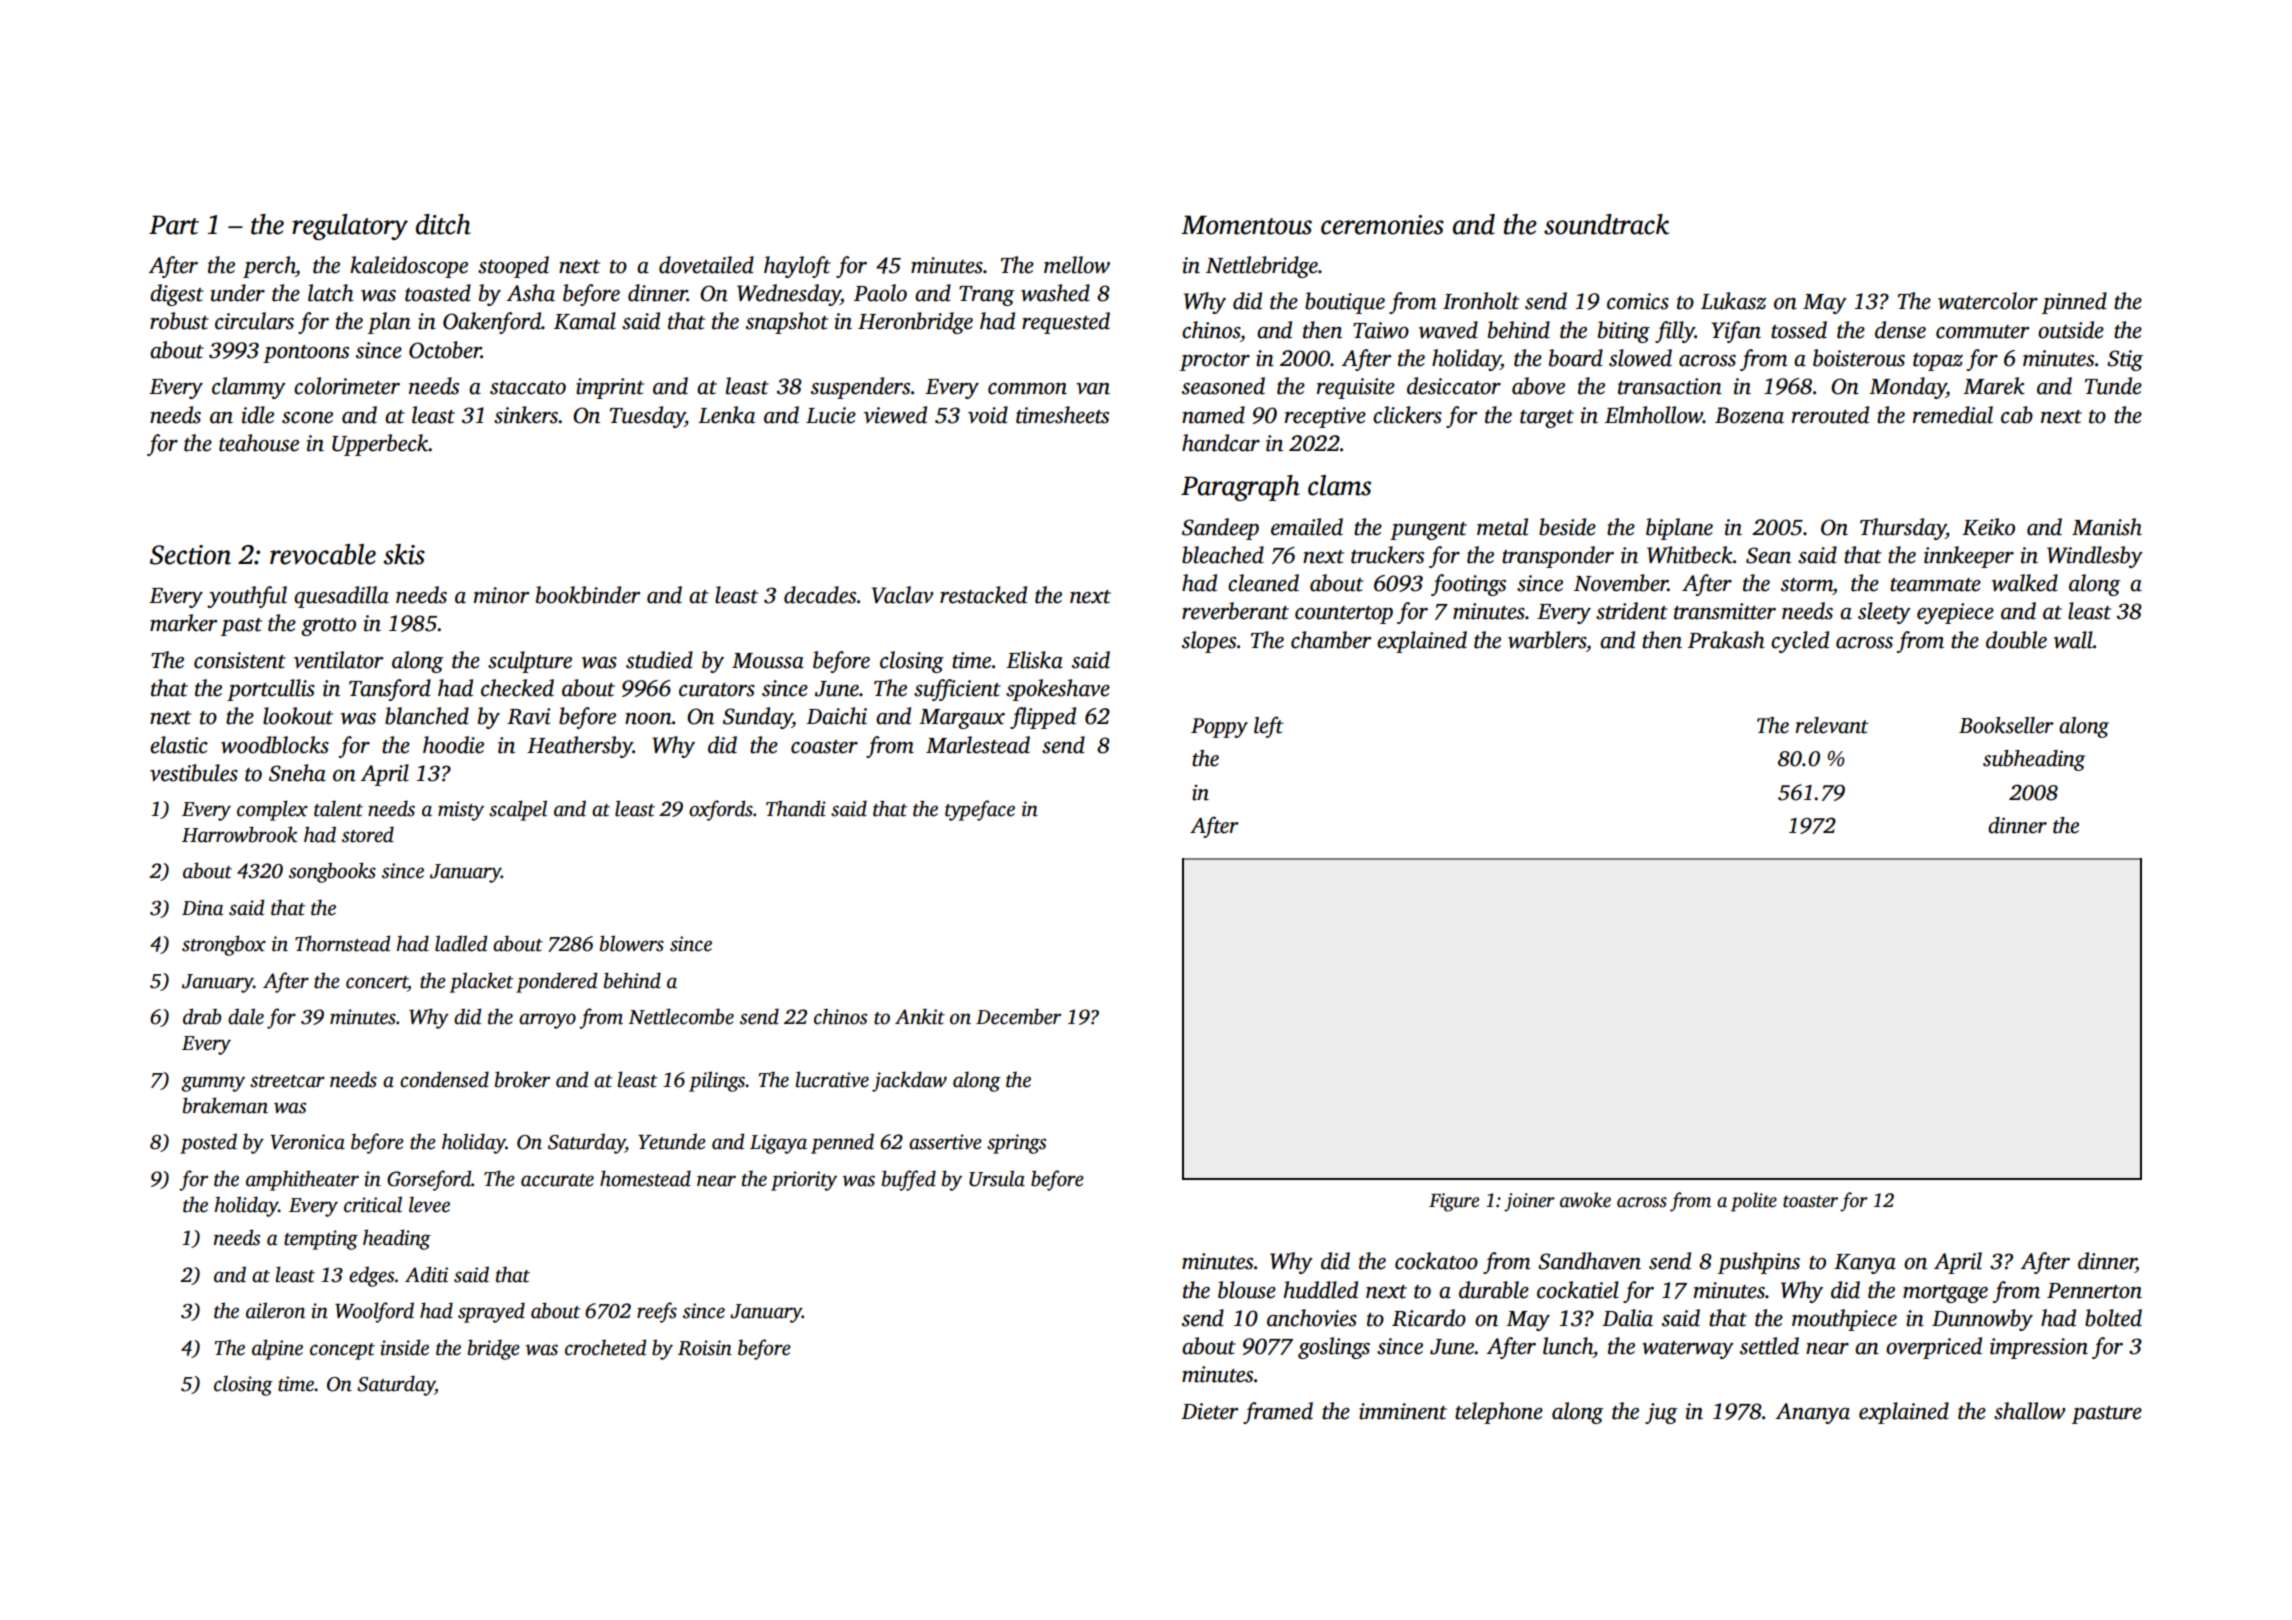 The width and height of the document is (2292, 1620). I want to click on filly, so click(1675, 332).
